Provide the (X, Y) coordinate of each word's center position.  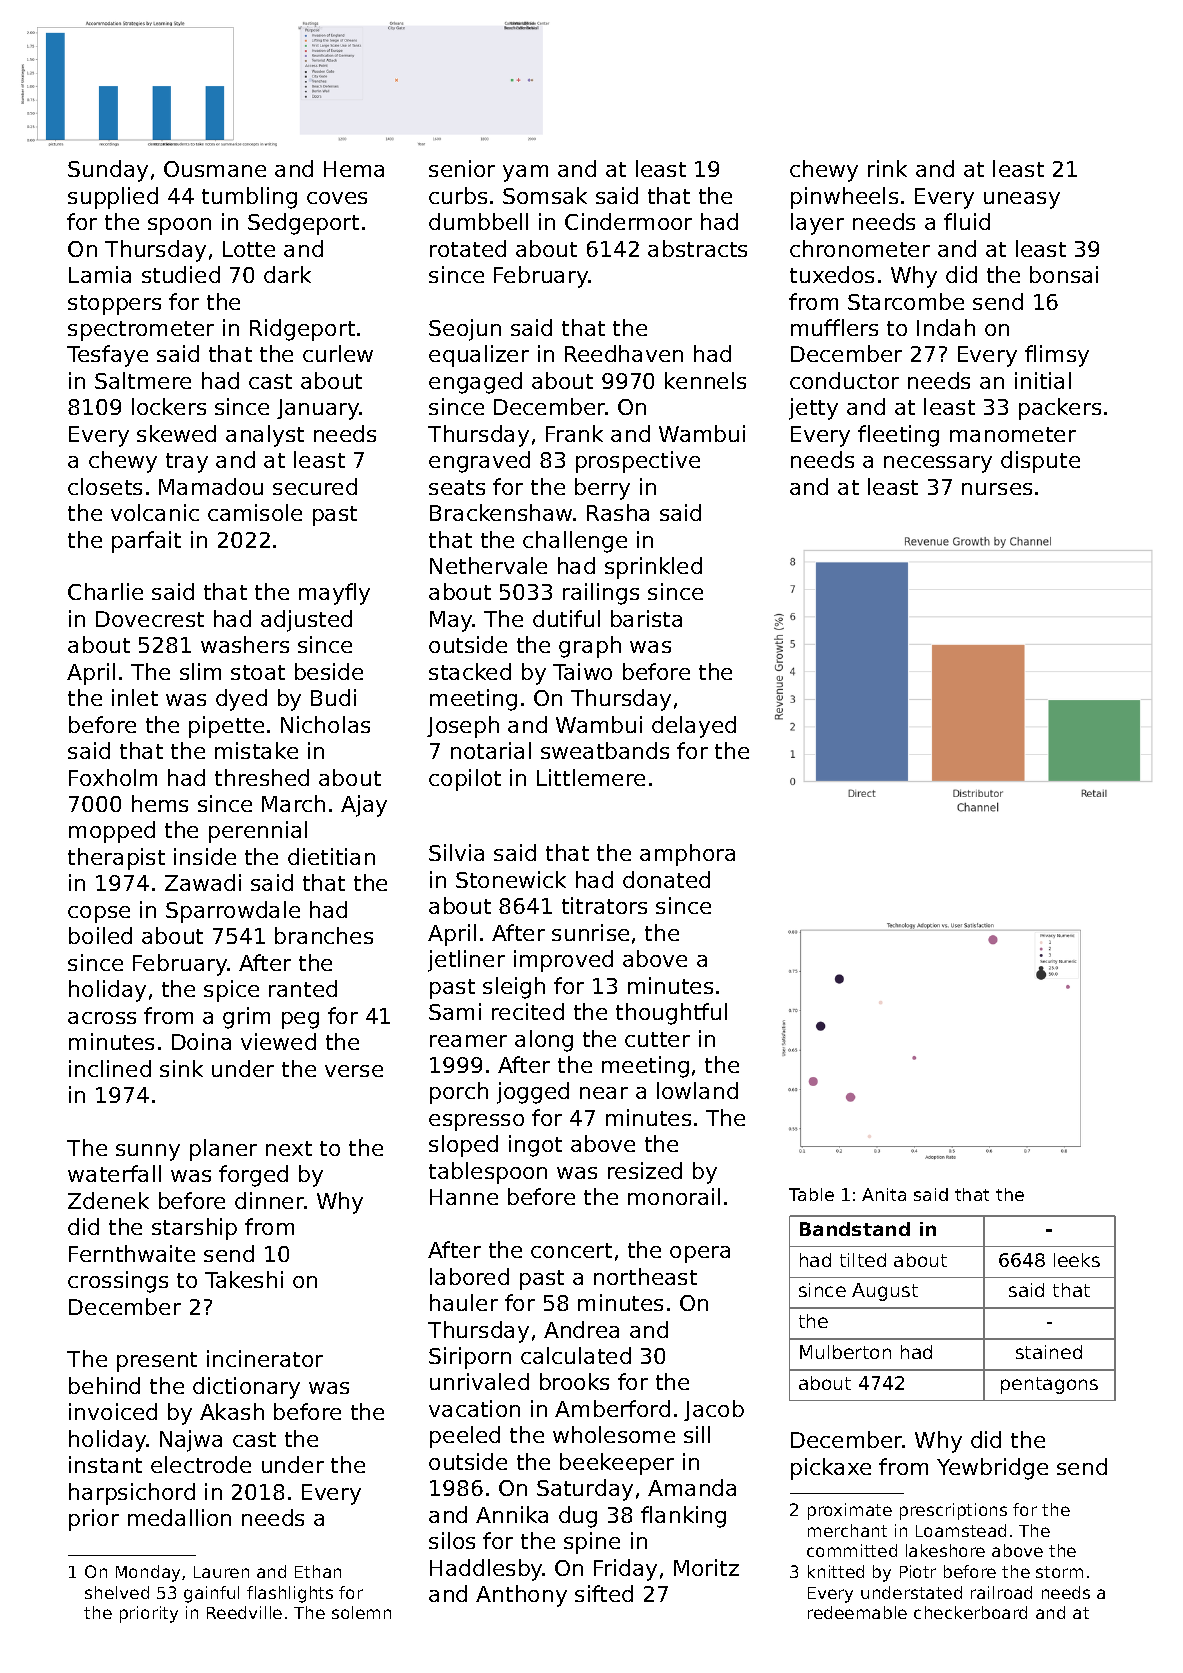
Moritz (706, 1567)
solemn (361, 1612)
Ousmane (215, 169)
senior (462, 168)
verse (354, 1071)
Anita (884, 1194)
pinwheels (844, 198)
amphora (687, 855)
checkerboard (970, 1612)
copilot (465, 780)
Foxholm (113, 777)
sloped (463, 1146)
